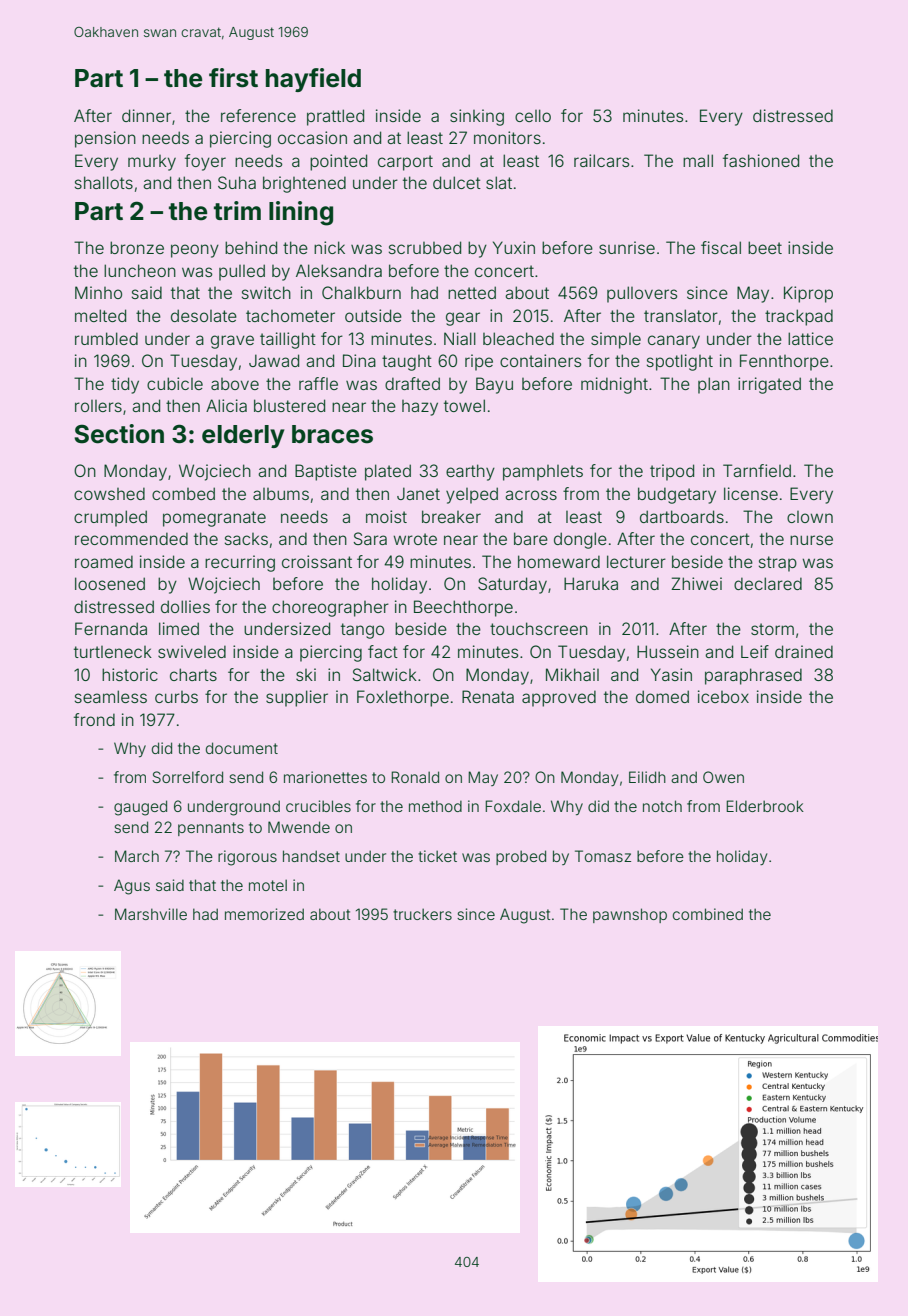 The width and height of the document is (908, 1316). Describe the element at coordinates (477, 117) in the document. I see `sinking` at that location.
